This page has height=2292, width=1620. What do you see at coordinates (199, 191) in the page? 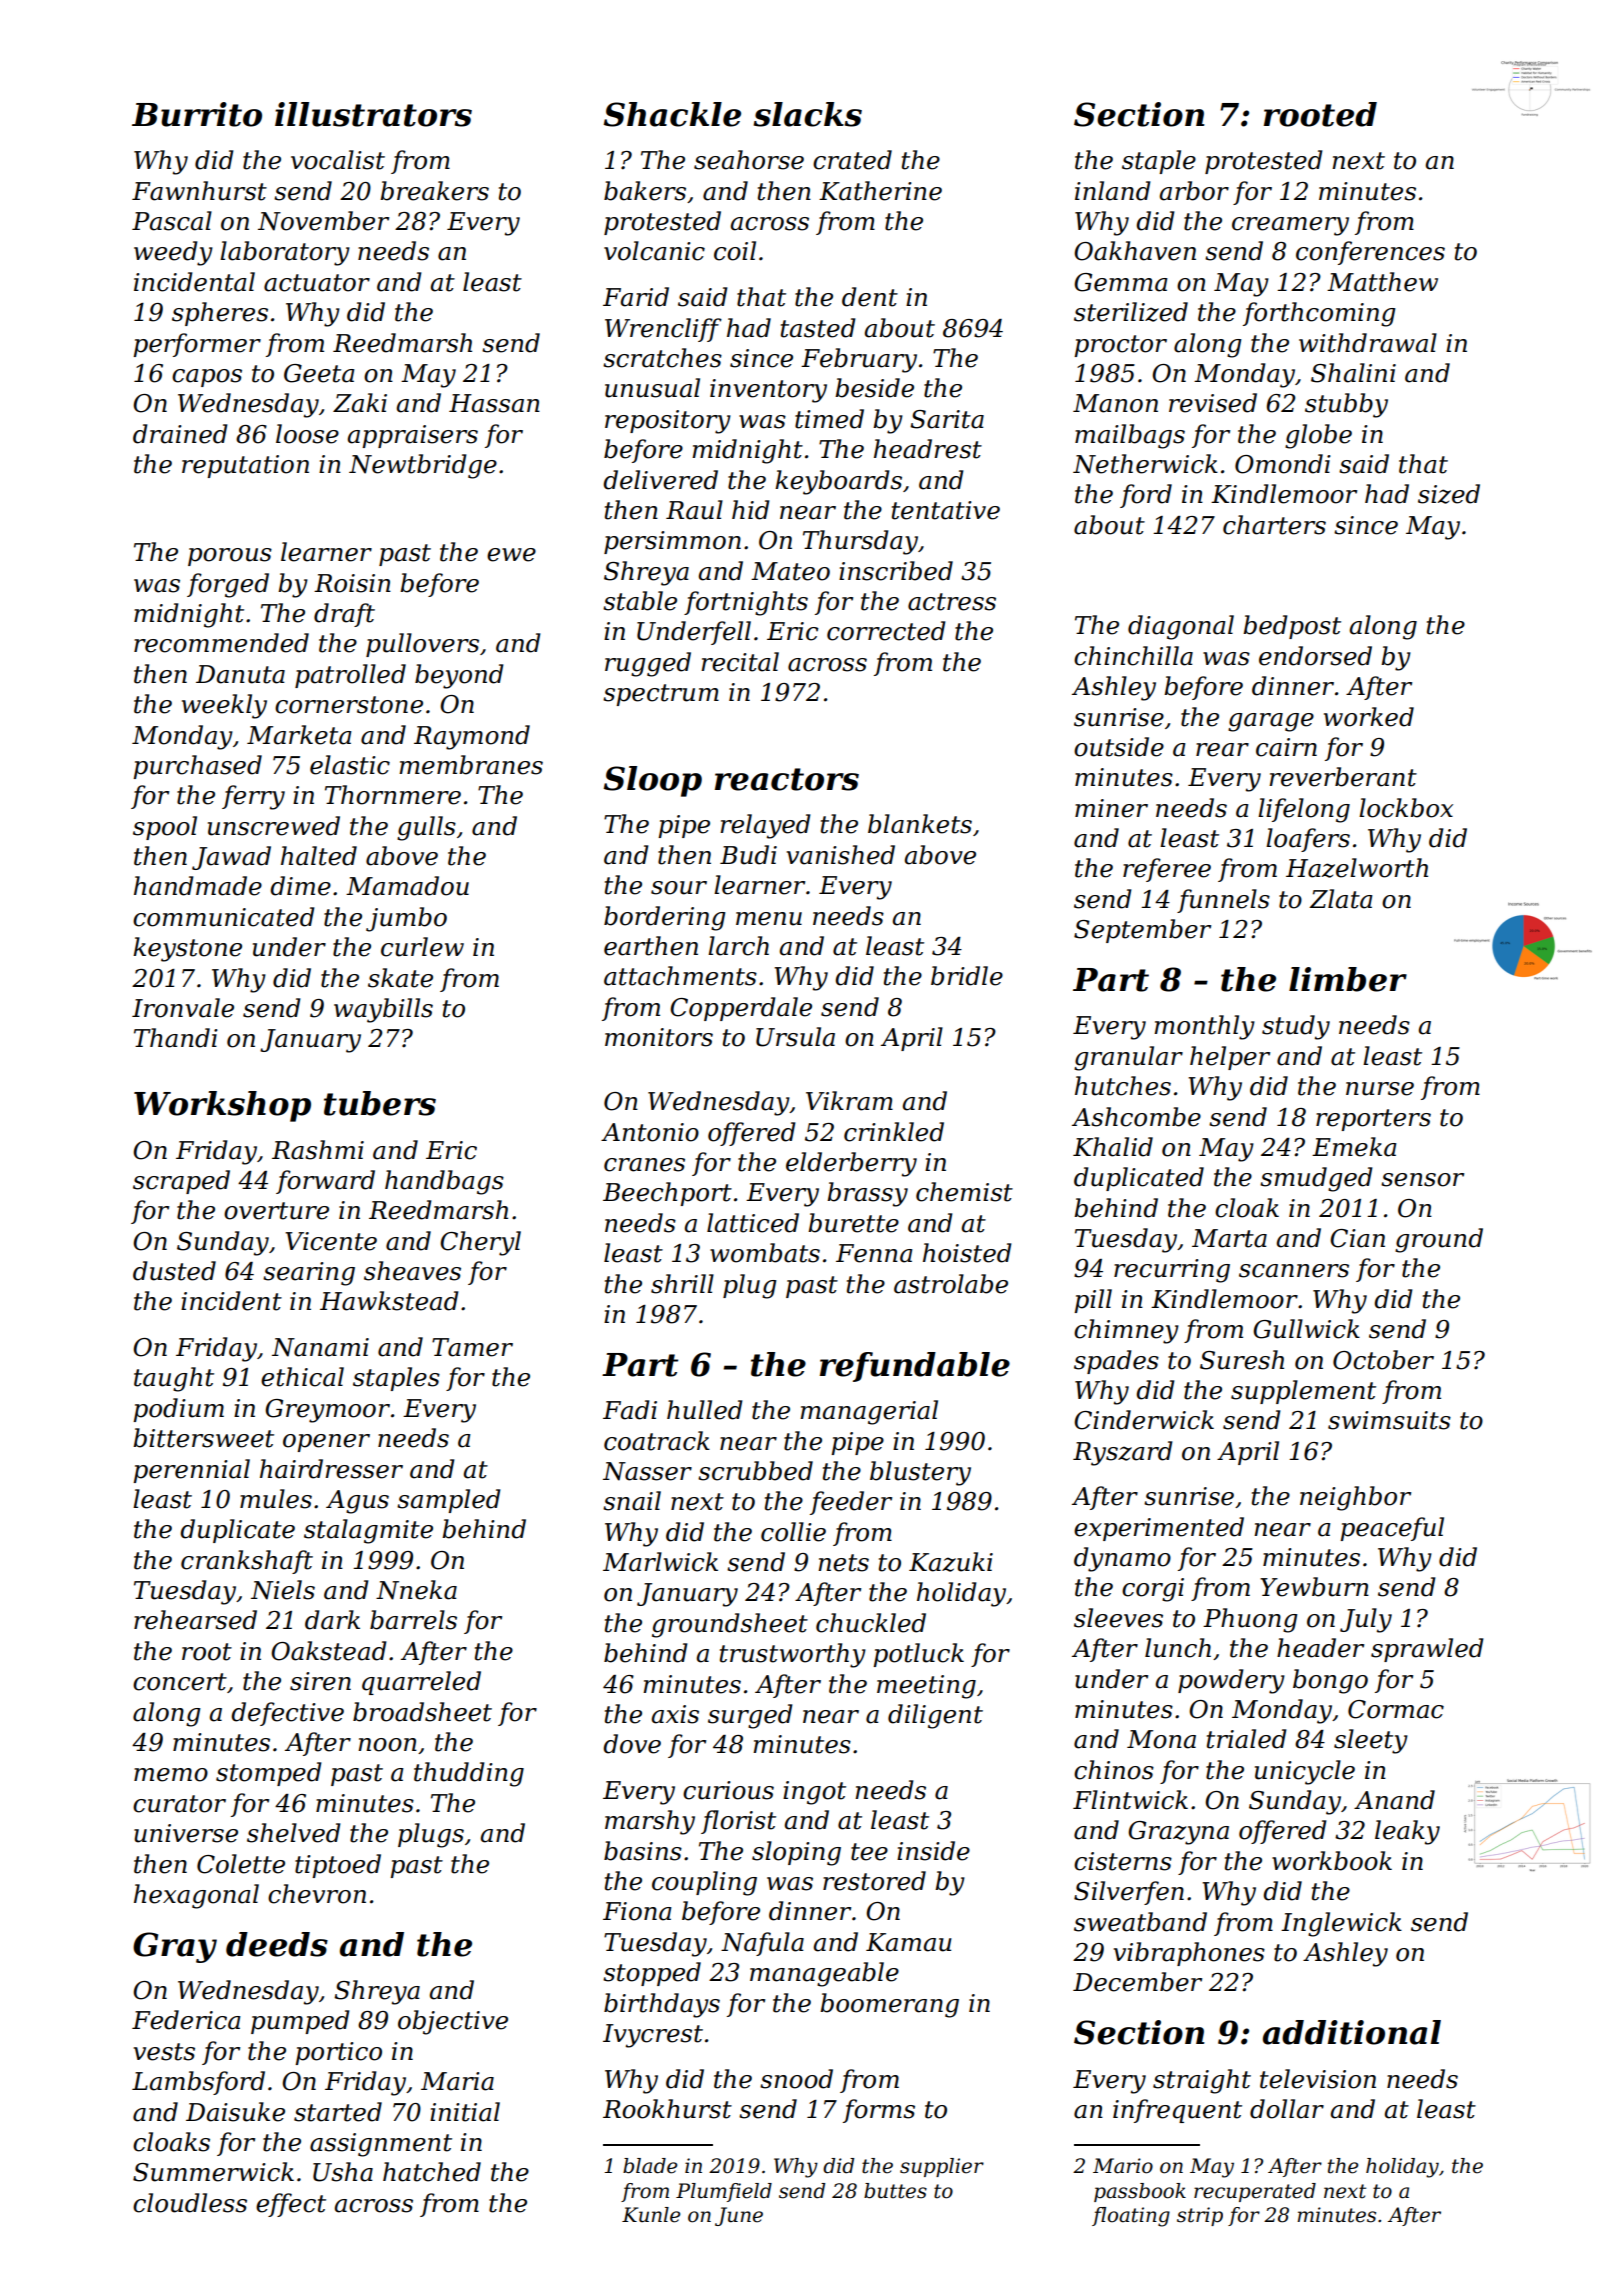
I see `Fawnhurst` at bounding box center [199, 191].
